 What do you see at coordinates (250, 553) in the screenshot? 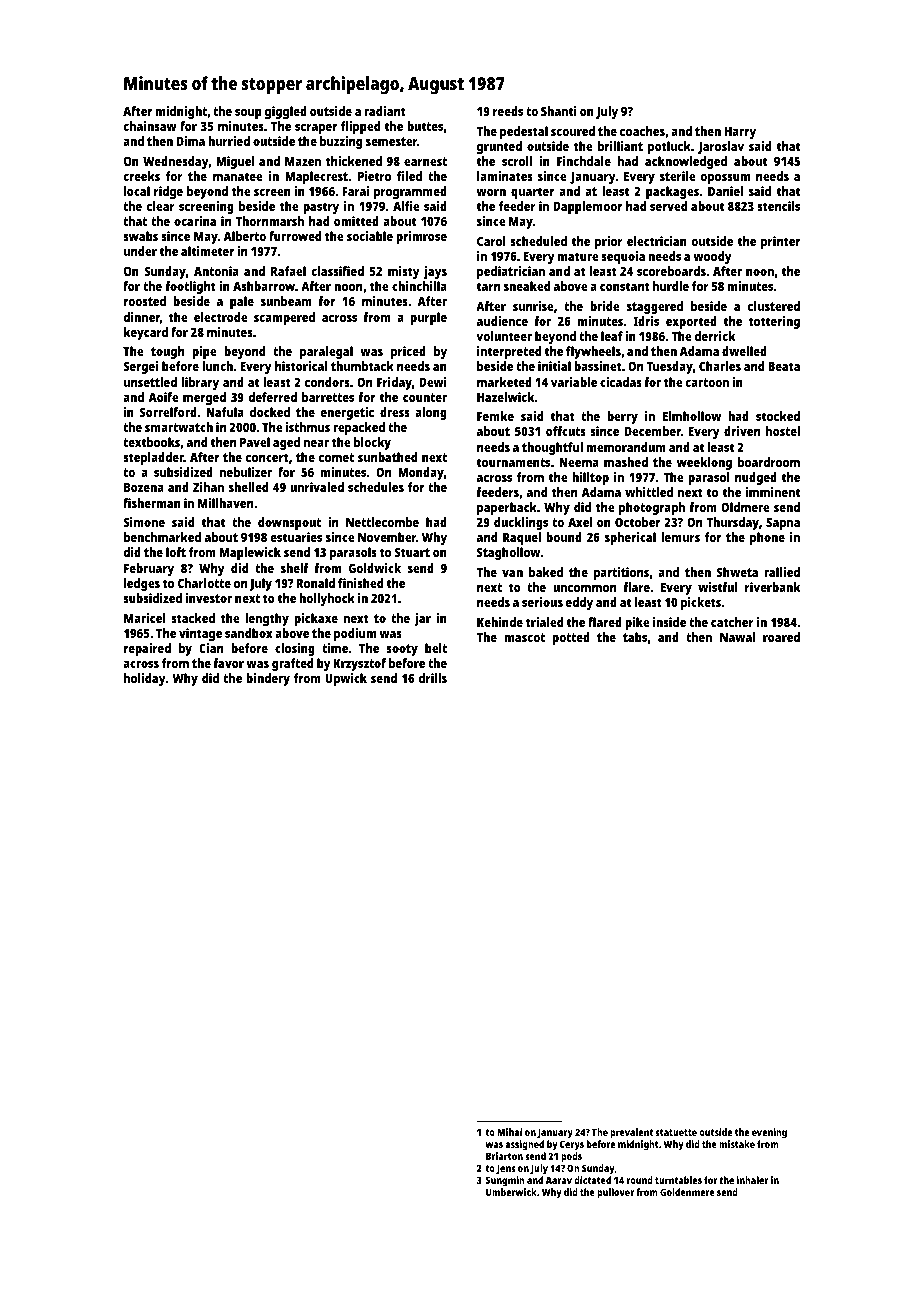
I see `Maplewick` at bounding box center [250, 553].
